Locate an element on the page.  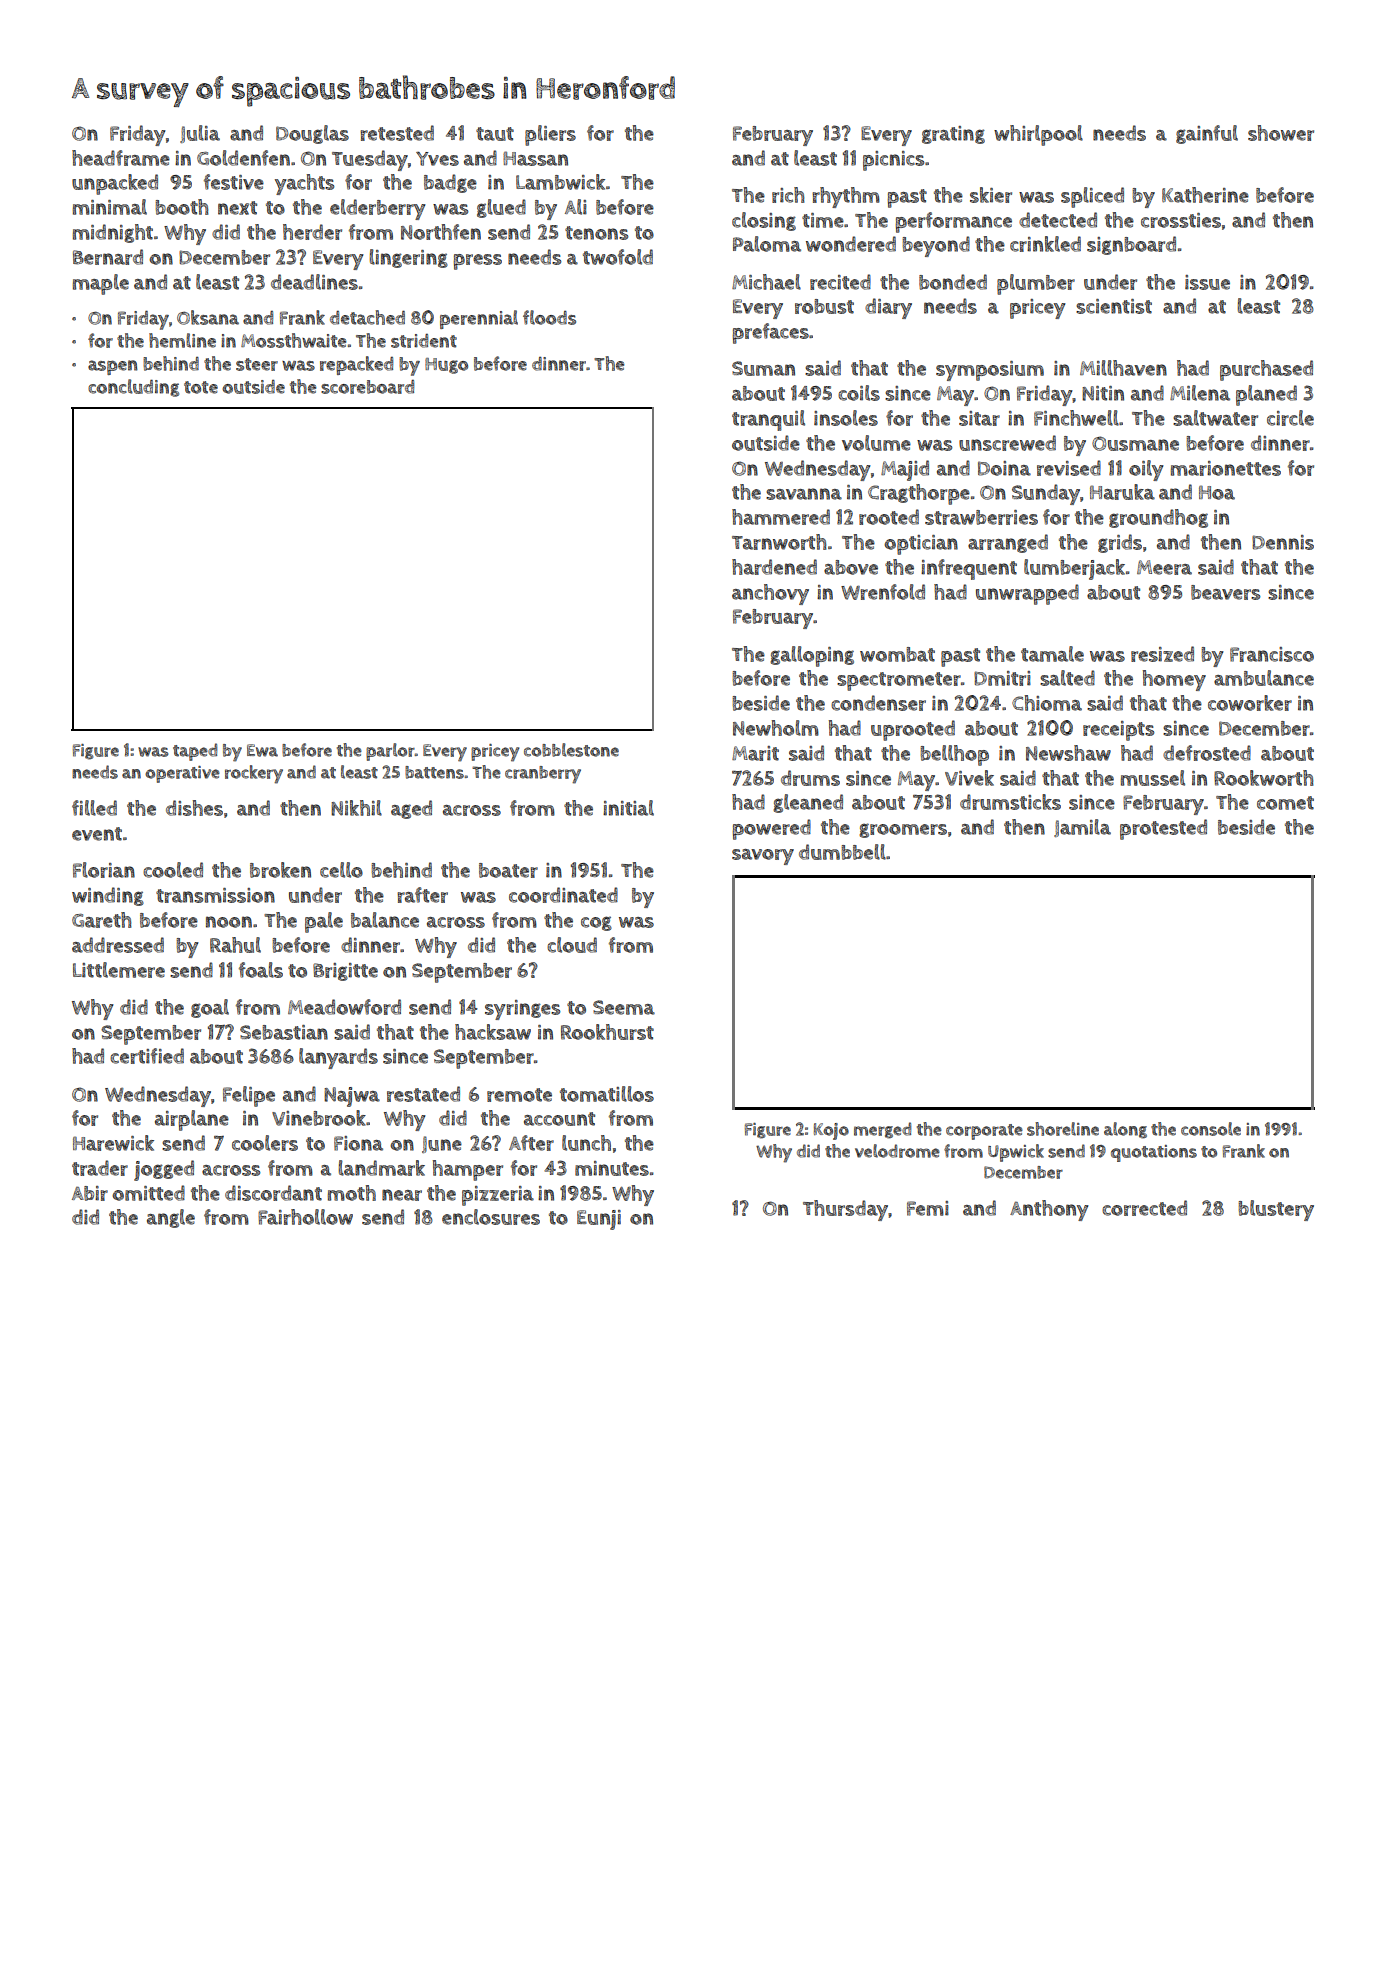
Brigitte is located at coordinates (345, 972).
